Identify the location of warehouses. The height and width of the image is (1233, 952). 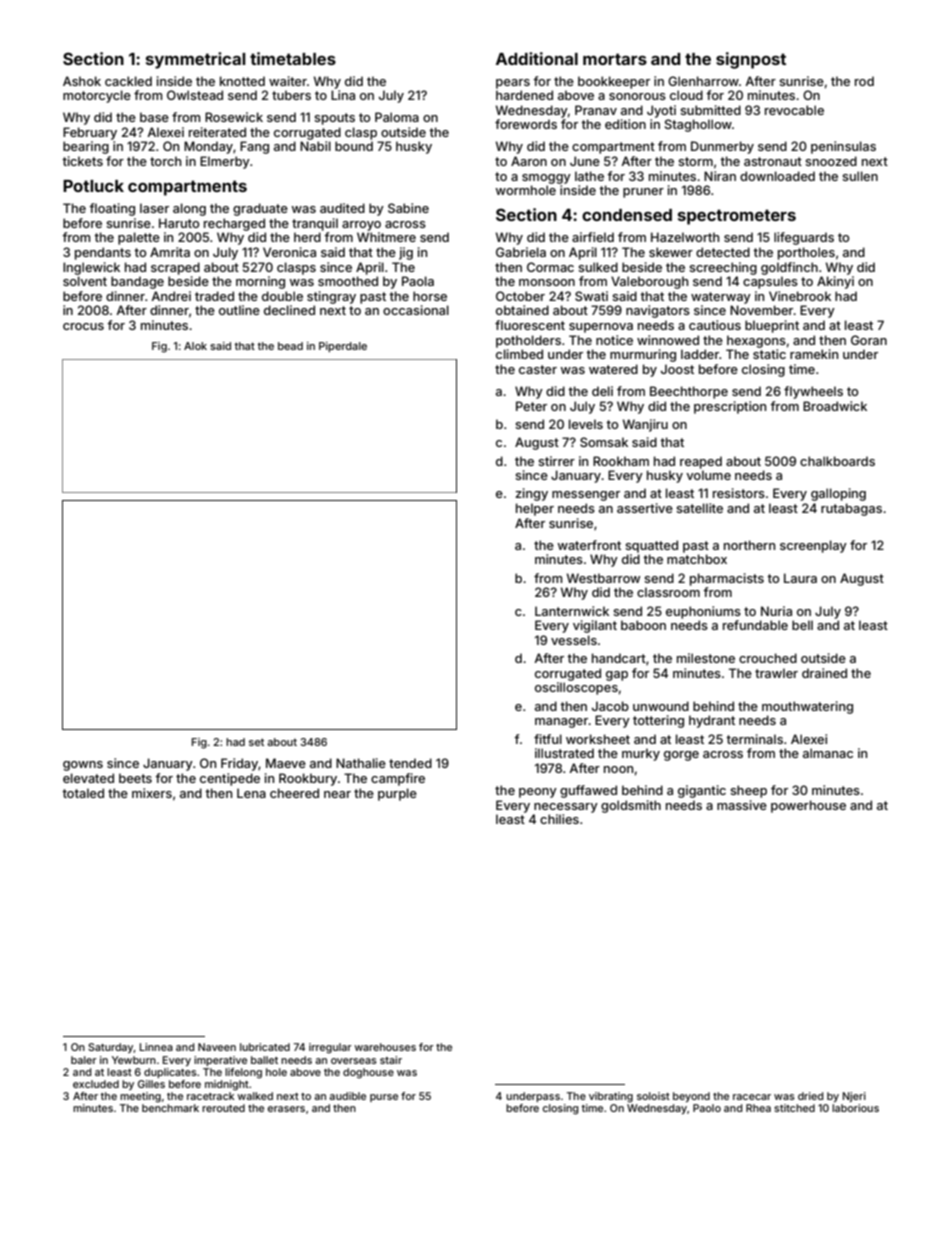
(385, 1047).
